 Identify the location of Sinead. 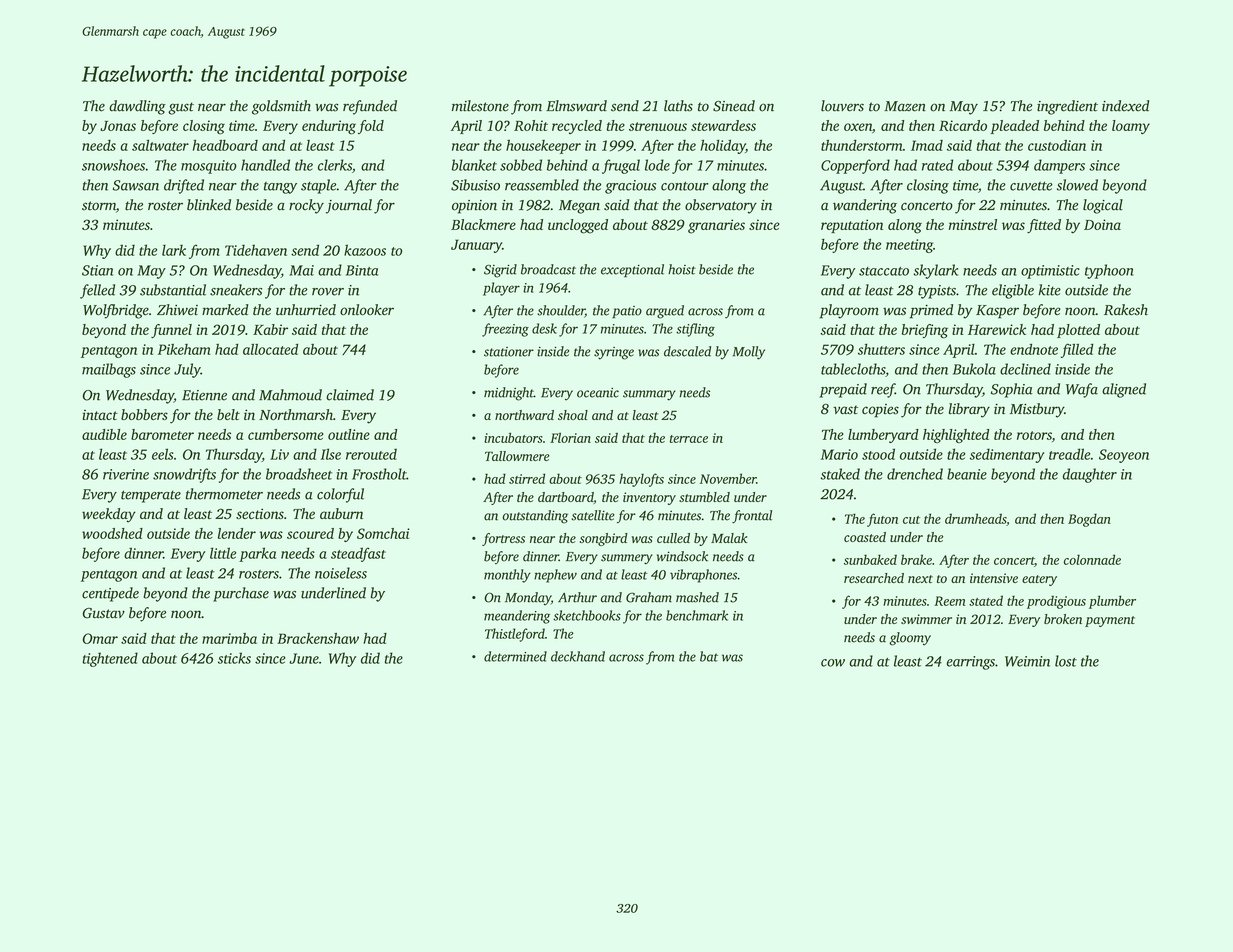
(734, 106).
